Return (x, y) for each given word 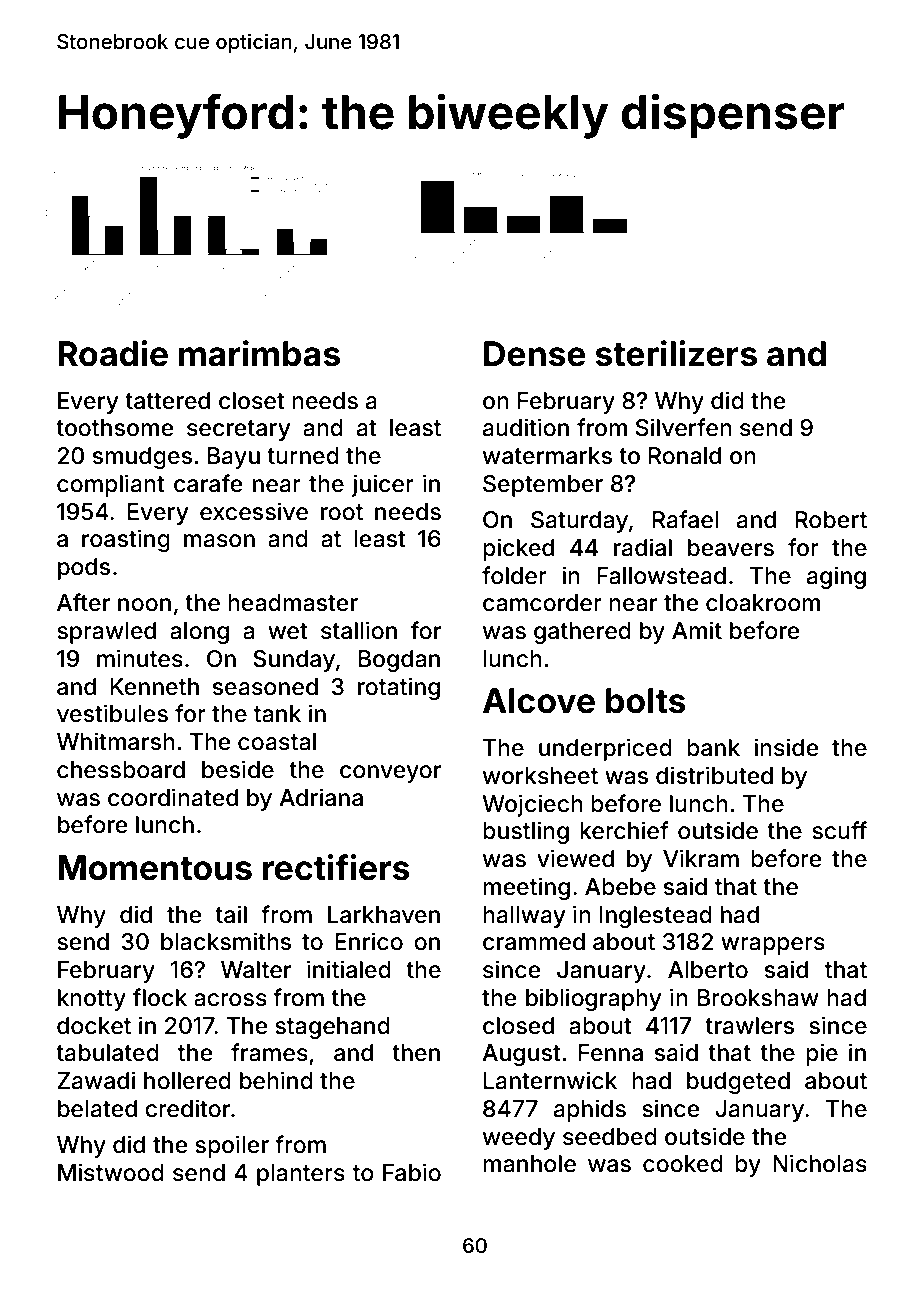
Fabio (412, 1172)
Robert (831, 520)
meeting (526, 888)
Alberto (708, 970)
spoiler (232, 1146)
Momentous (155, 868)
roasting (126, 540)
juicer (383, 485)
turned (303, 456)
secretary (238, 430)
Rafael (685, 519)
